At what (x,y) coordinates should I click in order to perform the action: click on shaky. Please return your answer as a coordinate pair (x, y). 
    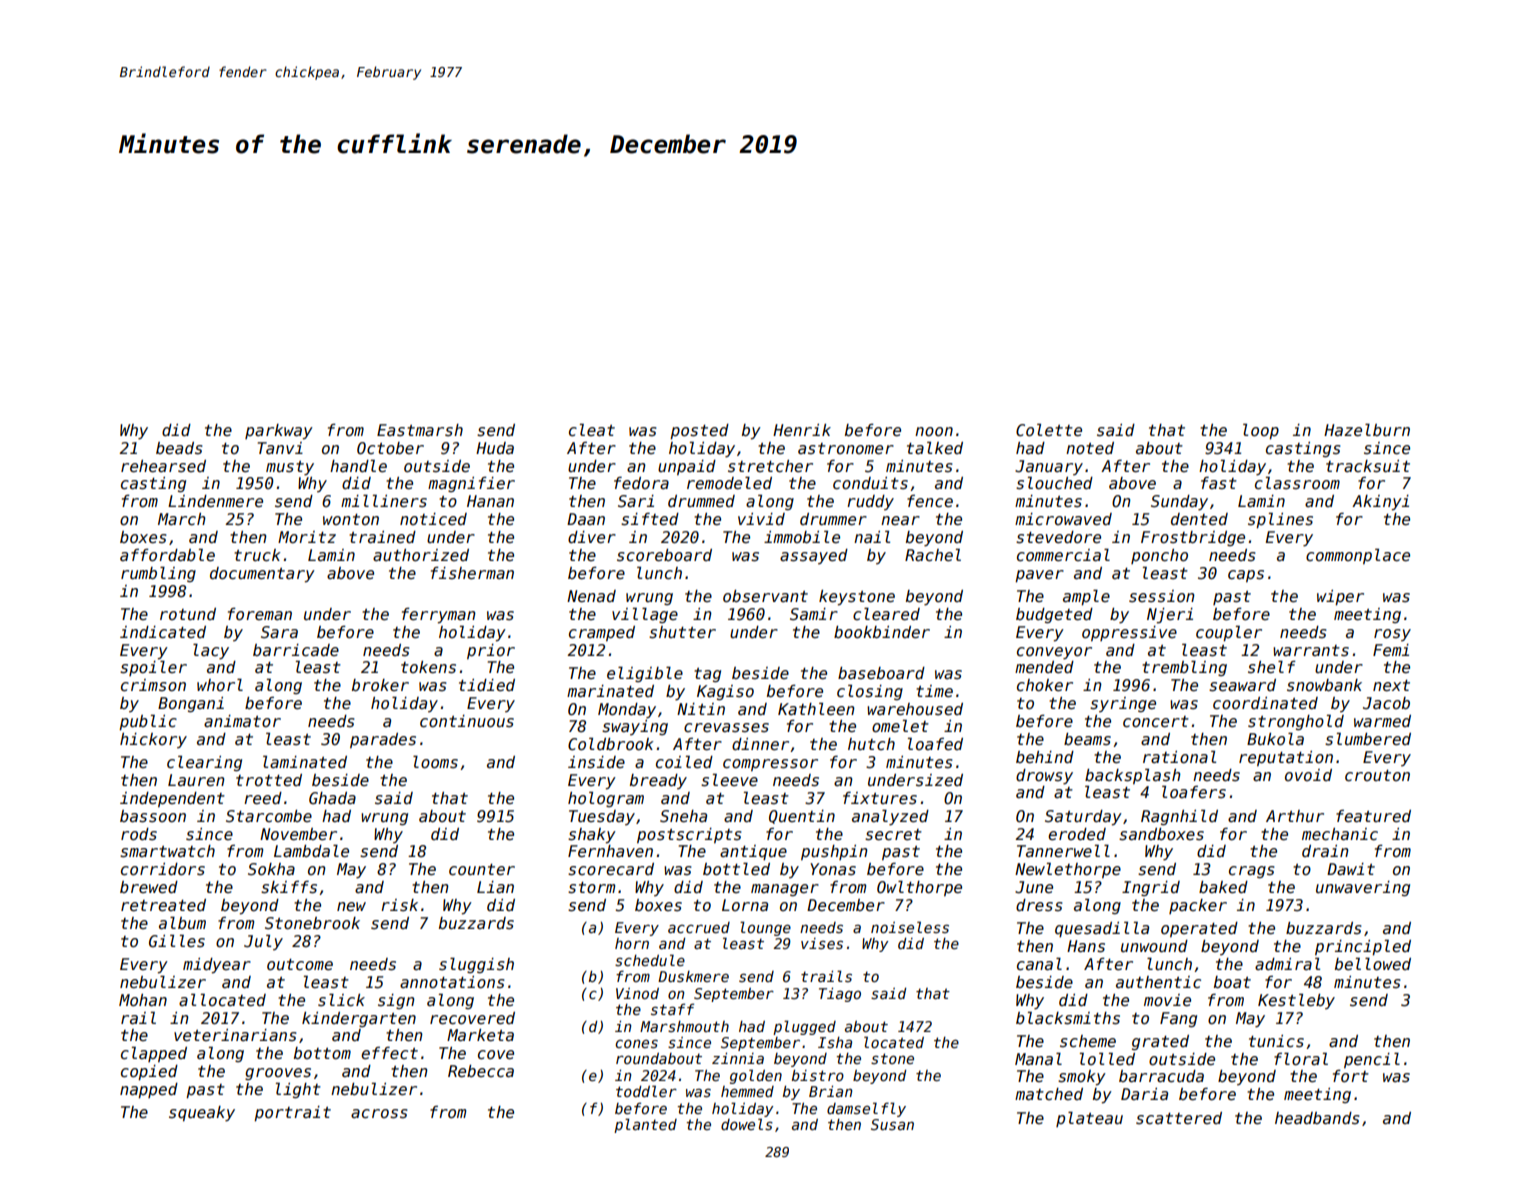
    Looking at the image, I should click on (592, 836).
